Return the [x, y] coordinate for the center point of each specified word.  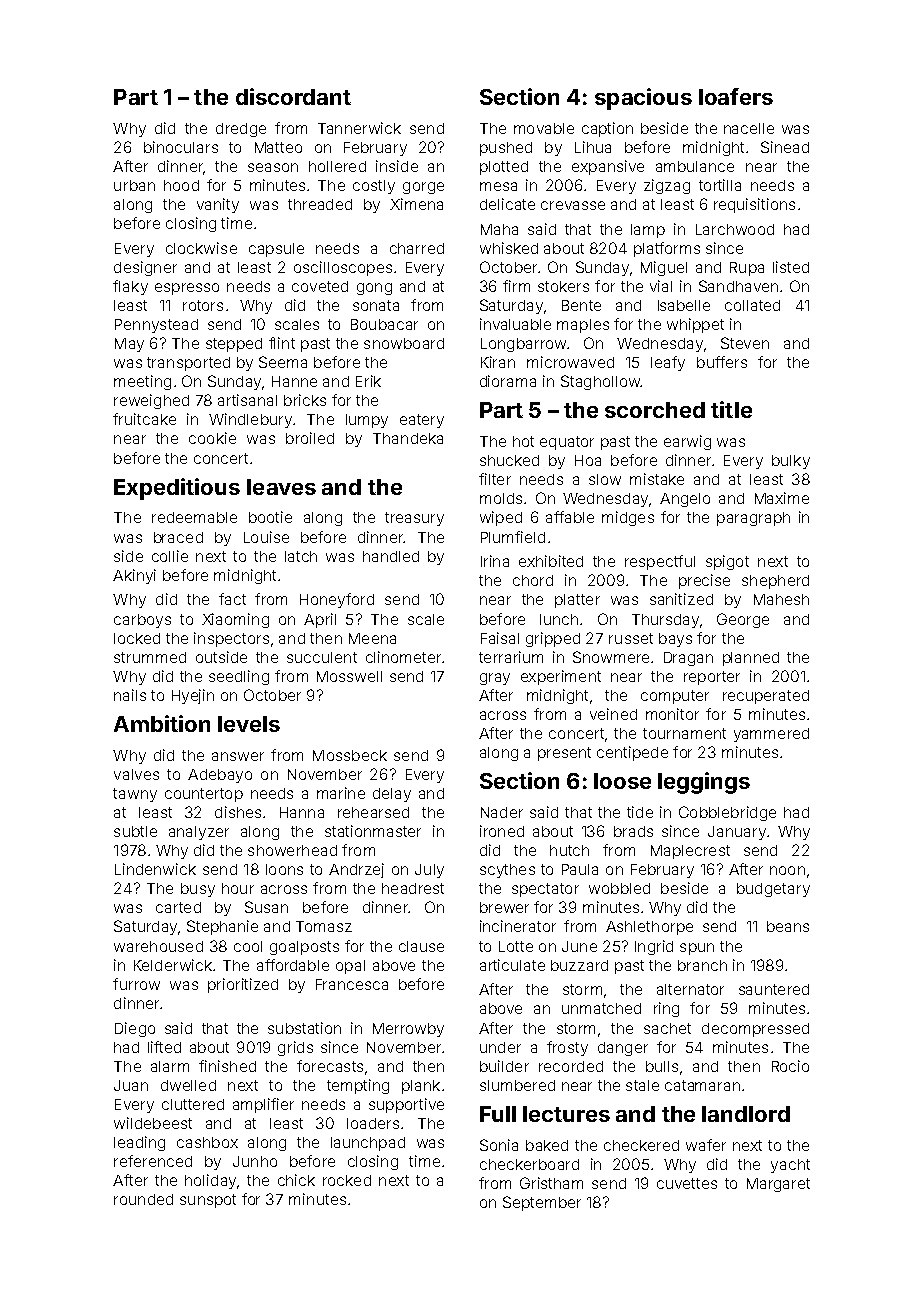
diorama [508, 381]
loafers [736, 96]
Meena [372, 638]
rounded [143, 1199]
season [273, 167]
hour [238, 888]
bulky [791, 462]
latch [301, 556]
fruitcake [144, 419]
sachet [667, 1028]
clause [421, 946]
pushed [506, 149]
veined [613, 714]
